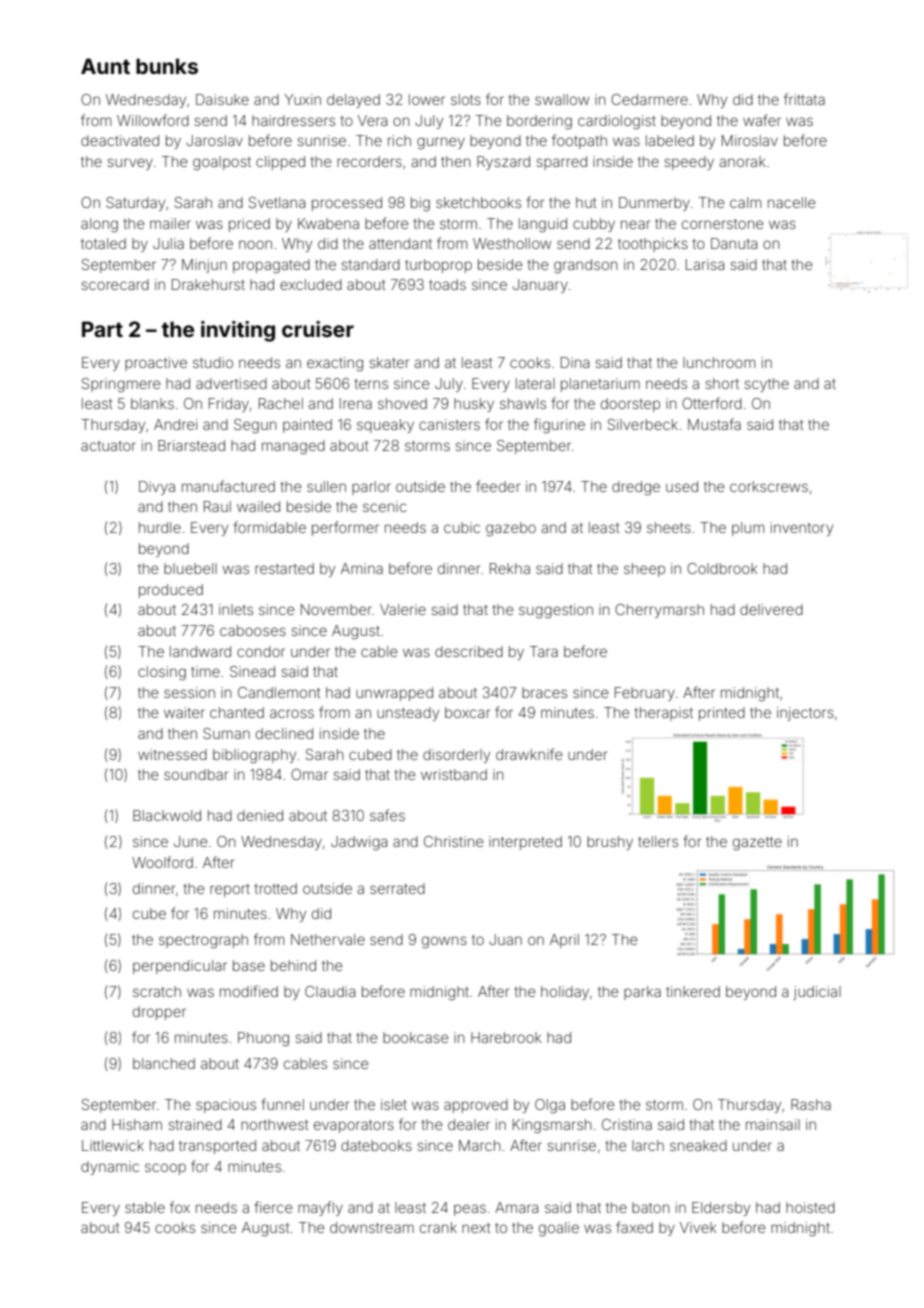 The height and width of the screenshot is (1308, 924). Describe the element at coordinates (627, 1124) in the screenshot. I see `Cristina` at that location.
